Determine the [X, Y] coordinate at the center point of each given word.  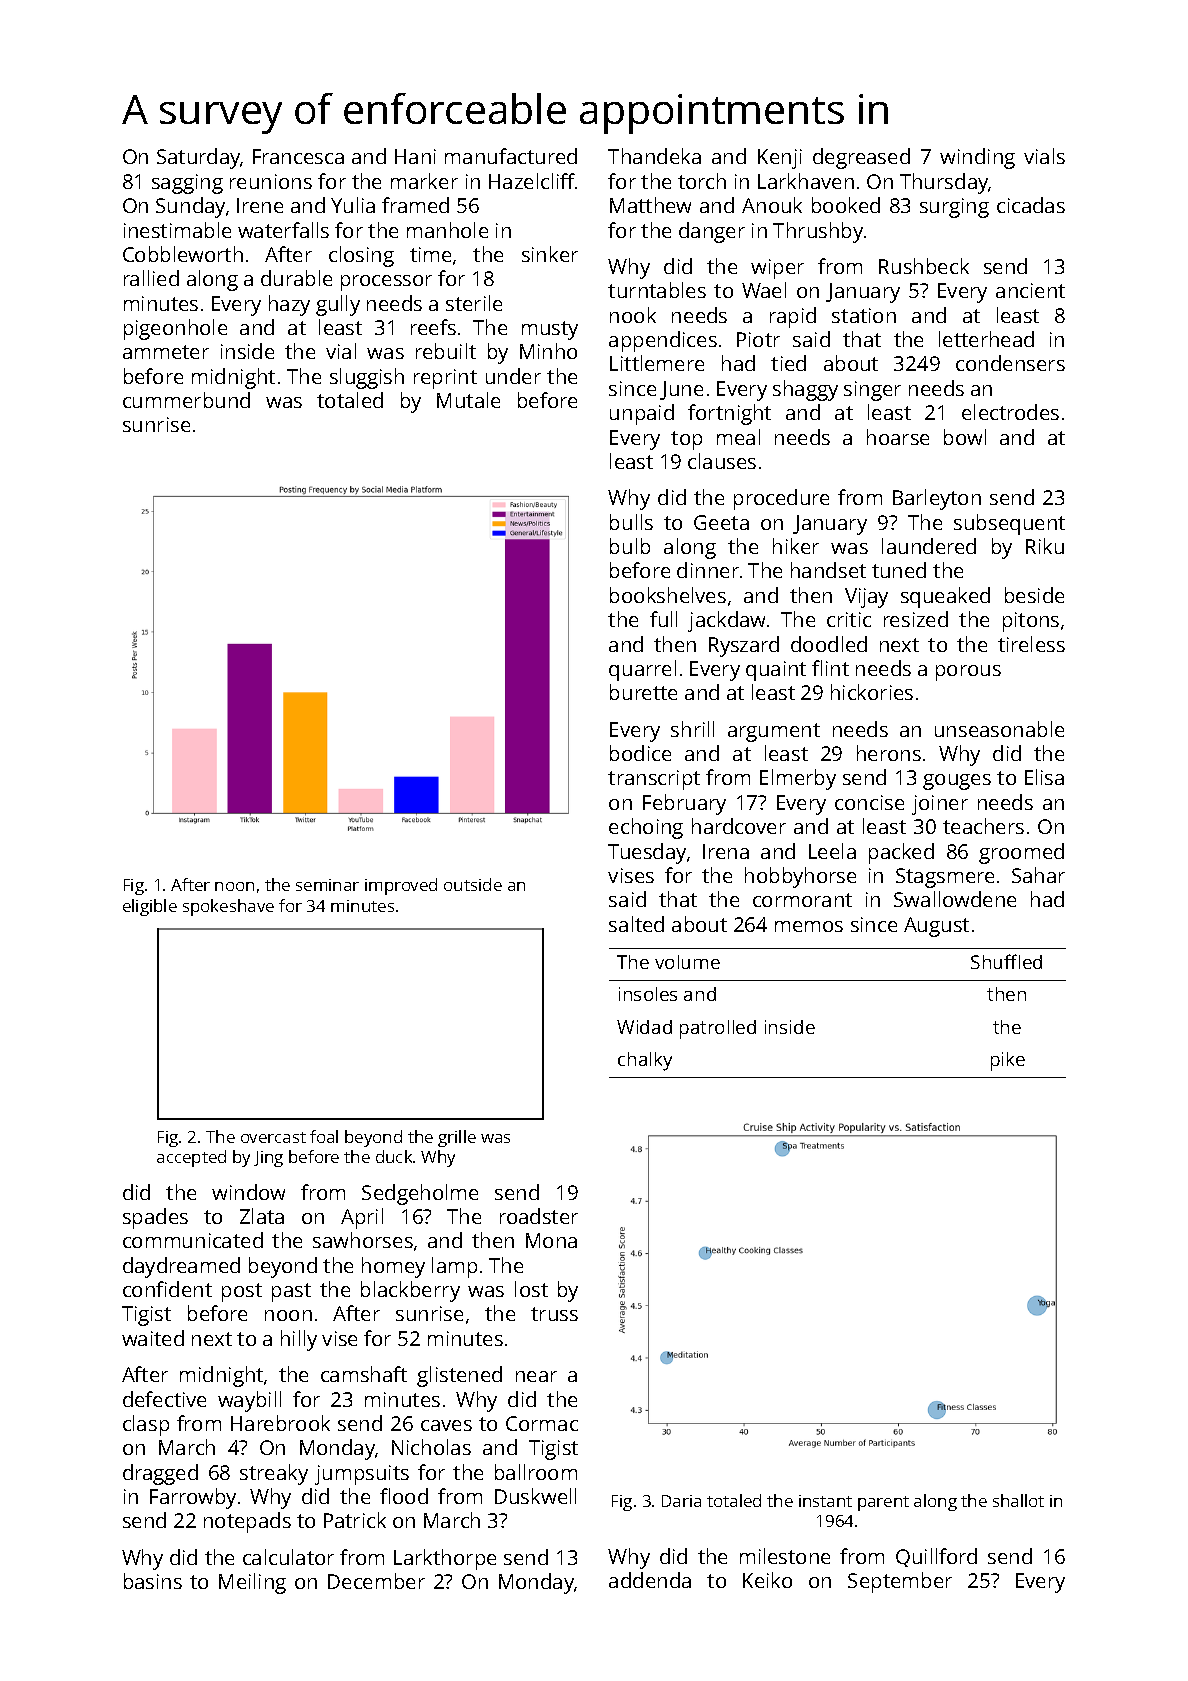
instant [825, 1501]
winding [977, 158]
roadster [539, 1216]
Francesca [298, 156]
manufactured [511, 156]
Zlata [262, 1216]
